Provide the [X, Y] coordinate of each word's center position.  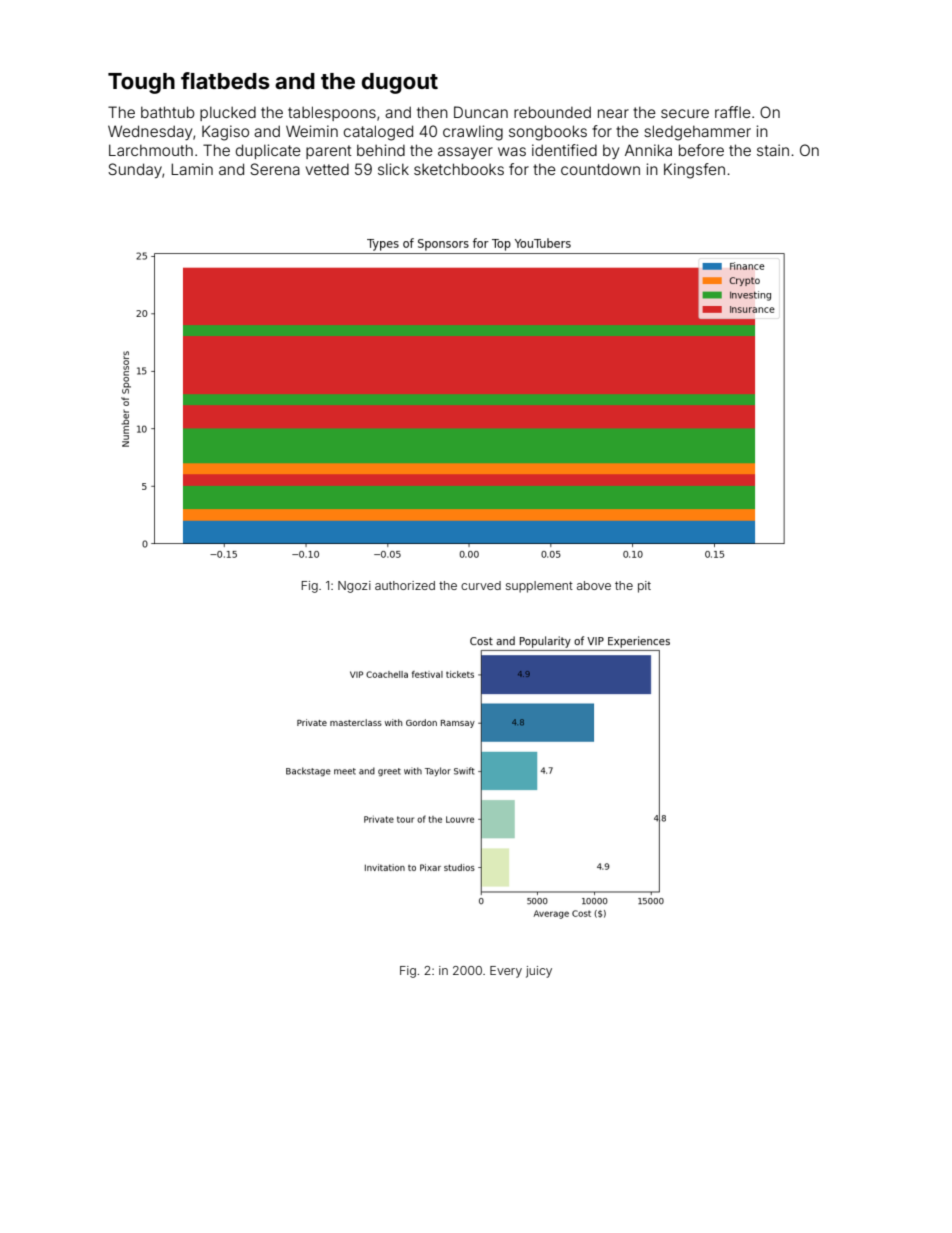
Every [506, 972]
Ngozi [354, 587]
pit [644, 587]
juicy [539, 972]
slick [393, 169]
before [701, 150]
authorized [405, 585]
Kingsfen [694, 171]
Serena [275, 169]
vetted [327, 169]
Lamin [192, 169]
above [594, 585]
